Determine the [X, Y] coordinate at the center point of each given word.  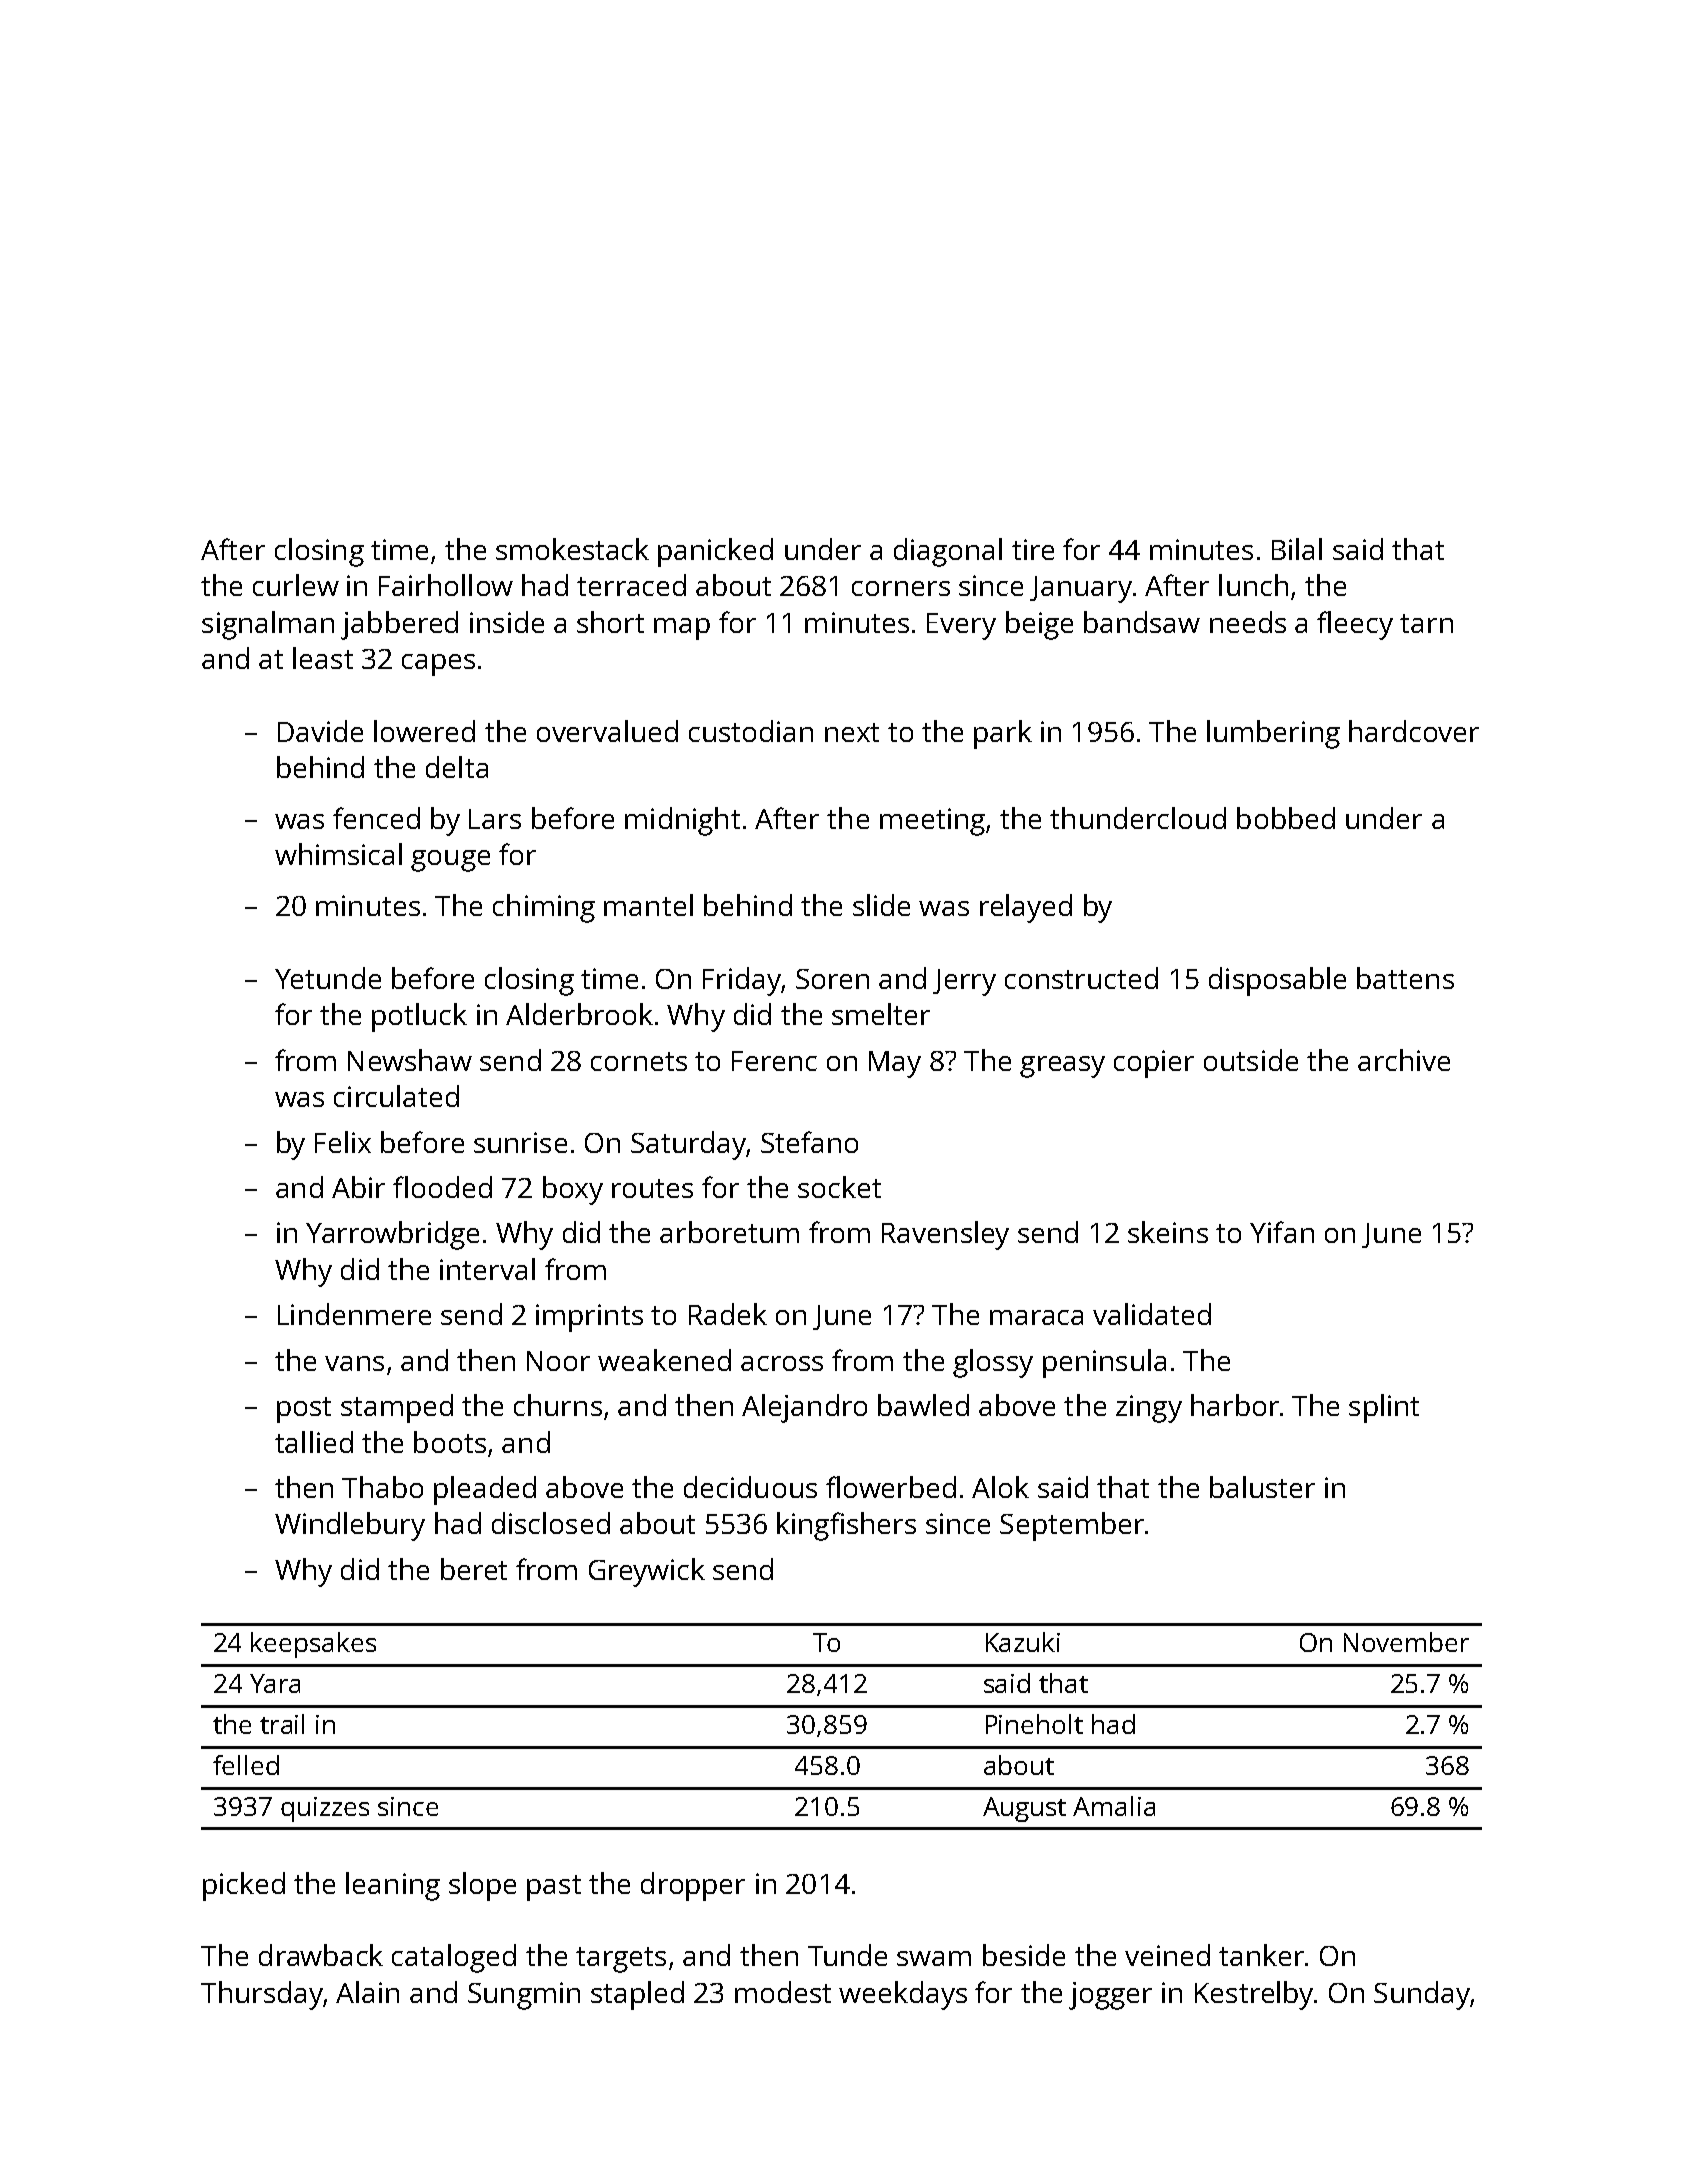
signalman [268, 625]
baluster [1262, 1487]
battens [1405, 978]
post [304, 1410]
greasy [1062, 1067]
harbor [1235, 1405]
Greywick [647, 1572]
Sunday [1422, 1995]
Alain [367, 1992]
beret [474, 1569]
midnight [682, 821]
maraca [1036, 1317]
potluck [419, 1017]
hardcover [1414, 731]
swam [934, 1958]
